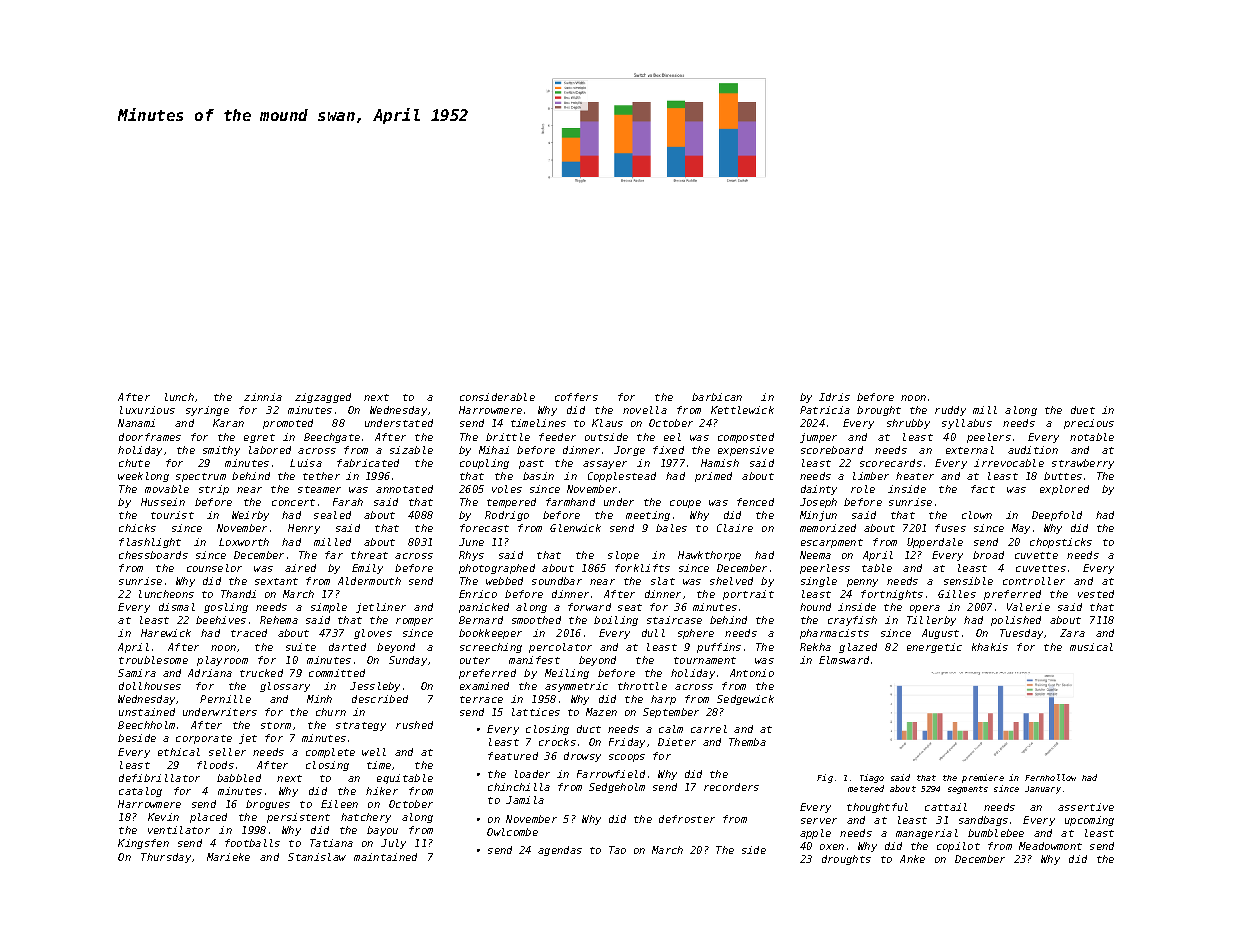  What do you see at coordinates (208, 818) in the screenshot?
I see `placed` at bounding box center [208, 818].
